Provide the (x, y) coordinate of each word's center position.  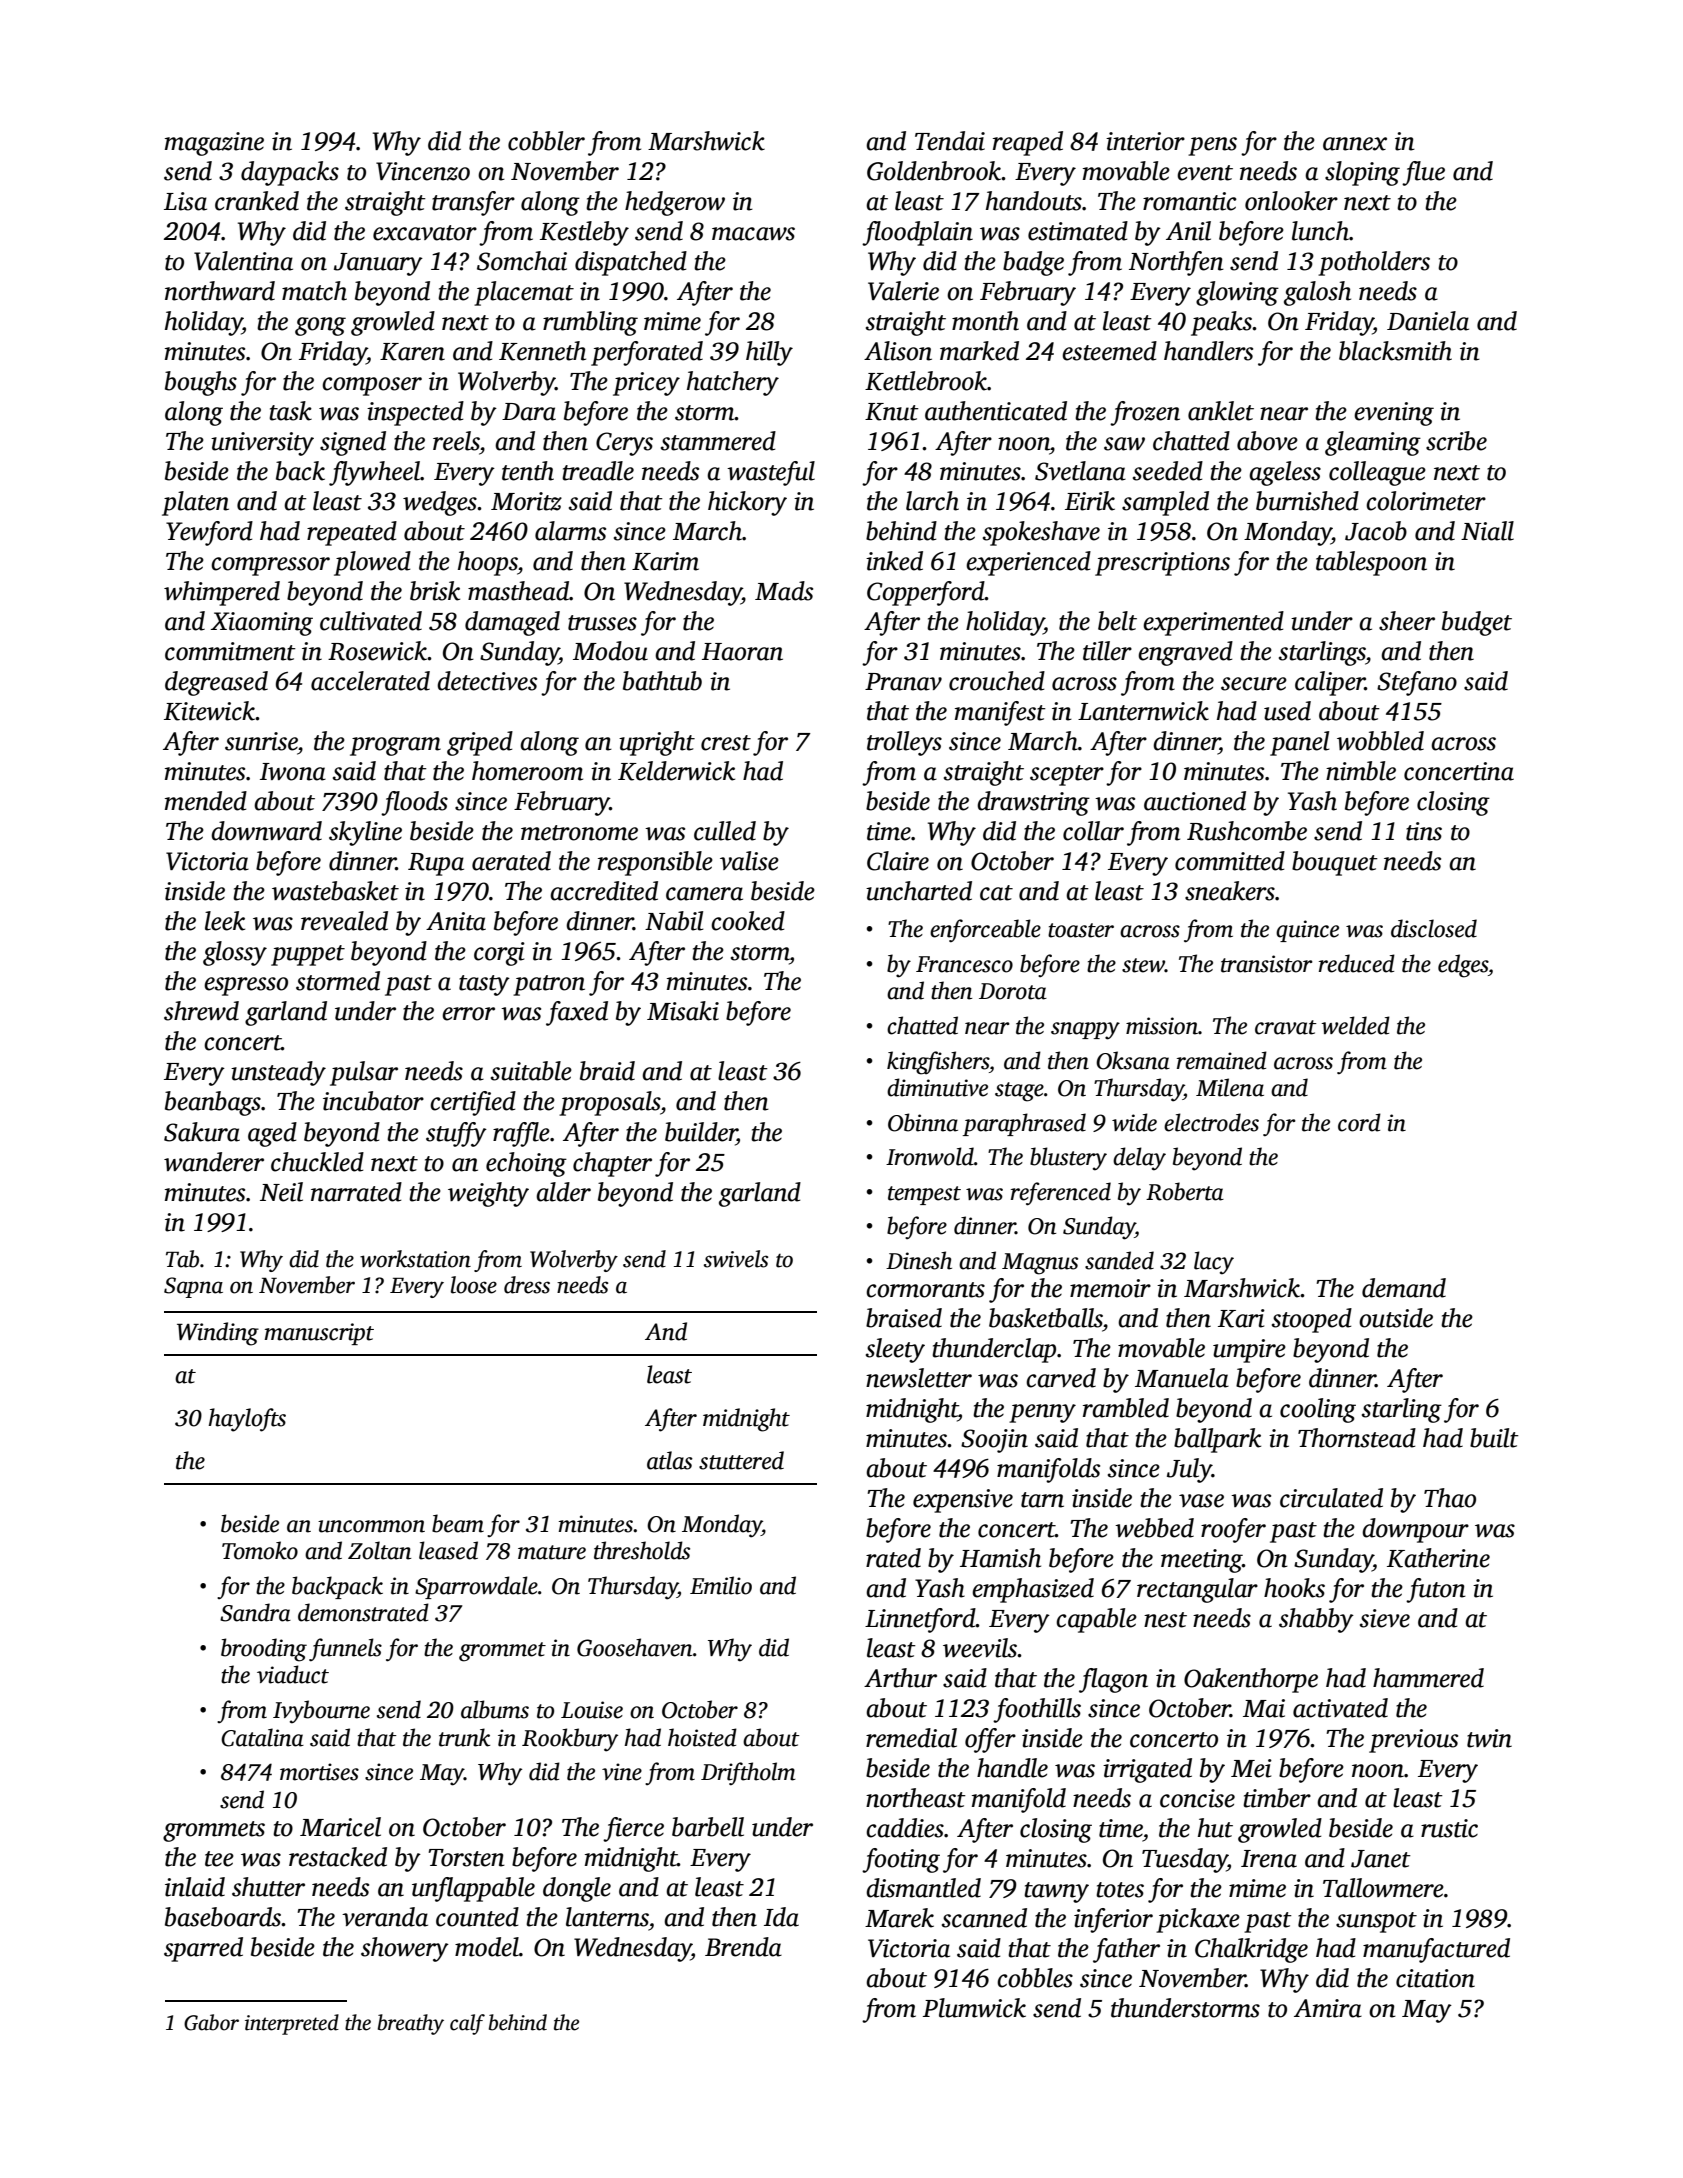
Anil (1188, 231)
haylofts (247, 1420)
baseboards (223, 1917)
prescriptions (1162, 564)
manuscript (319, 1334)
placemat (524, 293)
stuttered (741, 1460)
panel (1299, 743)
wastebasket (335, 891)
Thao (1450, 1498)
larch (932, 501)
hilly (769, 353)
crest (726, 743)
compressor (270, 566)
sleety (895, 1350)
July (1189, 1470)
